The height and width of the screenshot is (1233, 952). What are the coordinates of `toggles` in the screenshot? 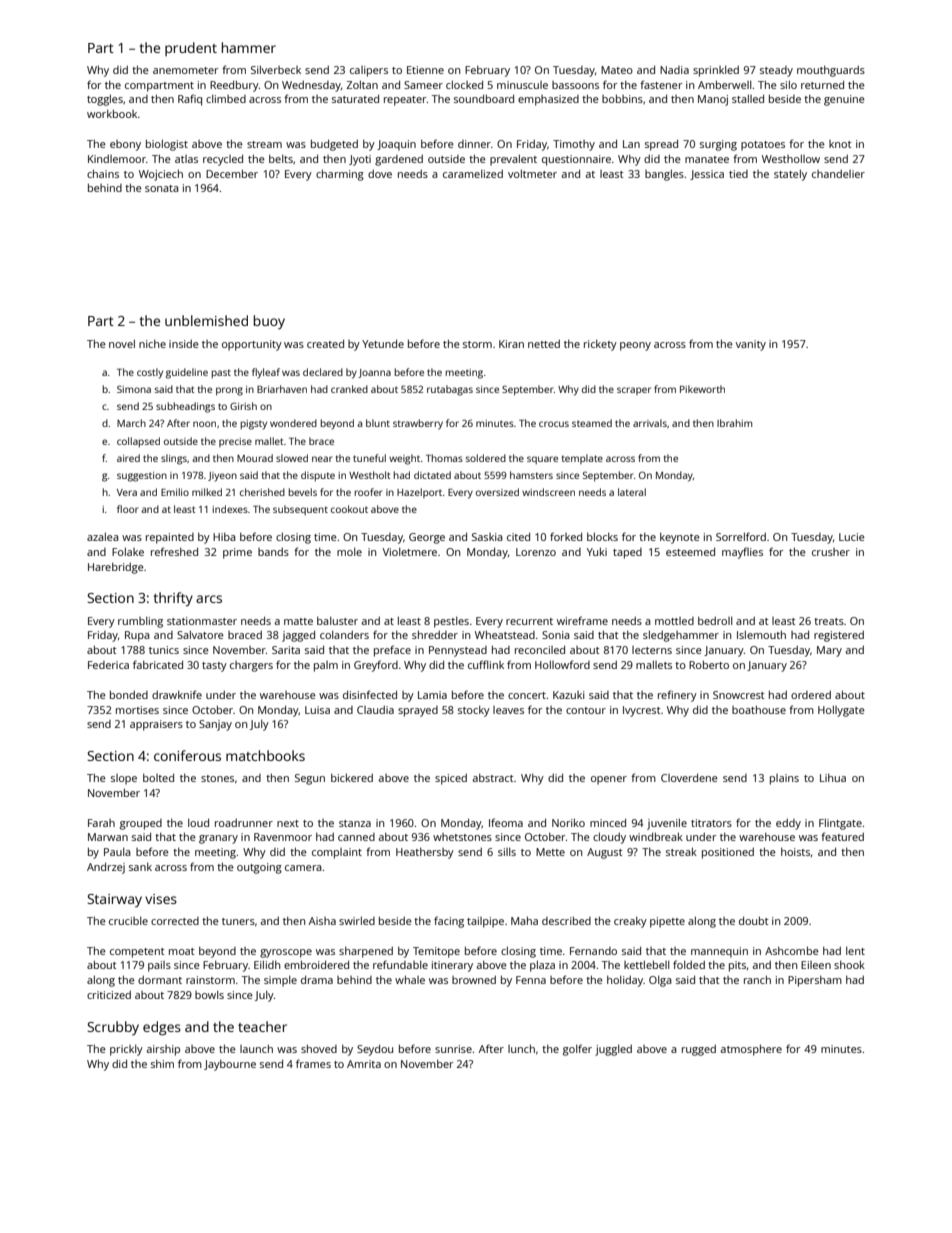 It's located at (105, 100).
